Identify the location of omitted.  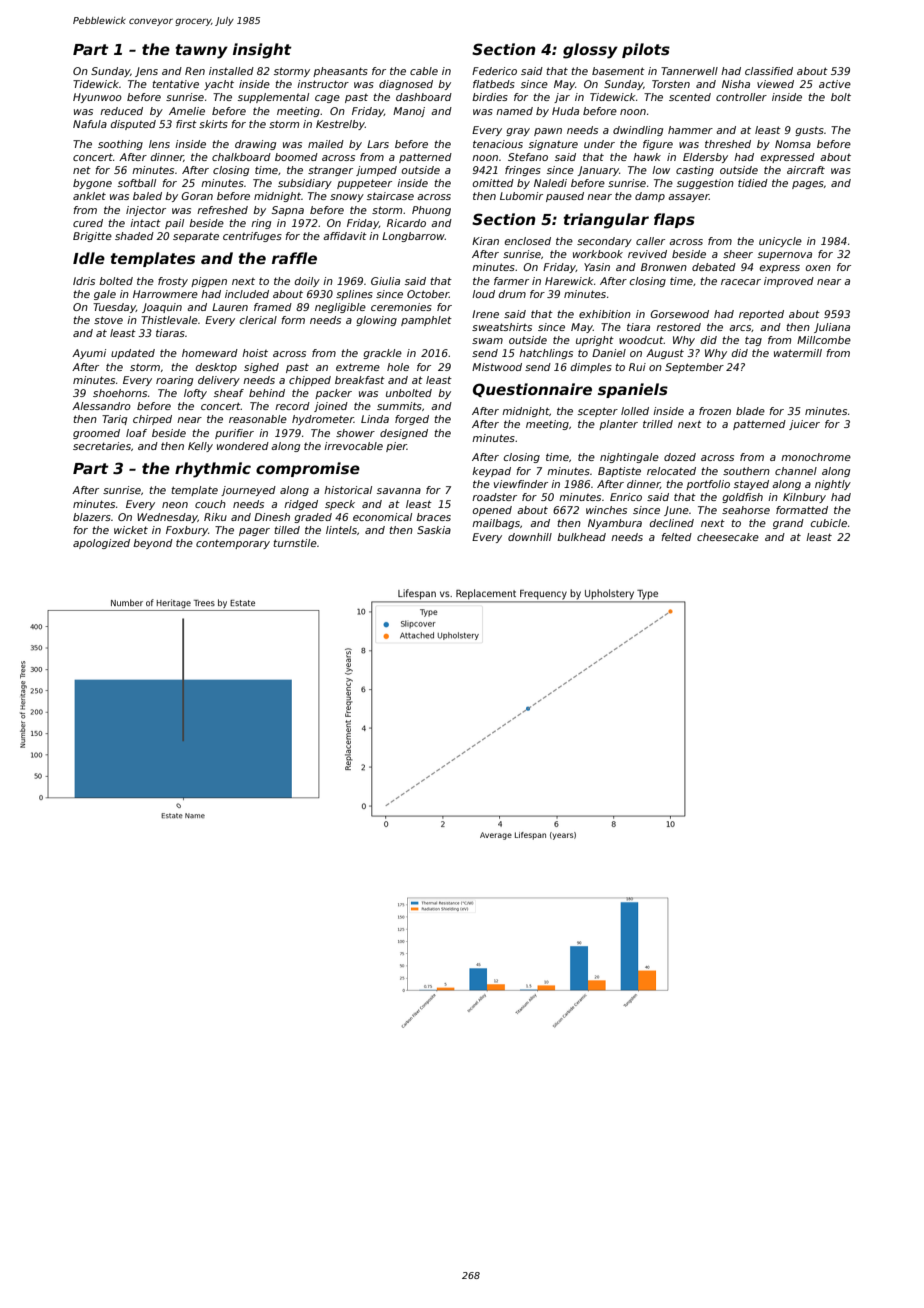
(493, 183).
